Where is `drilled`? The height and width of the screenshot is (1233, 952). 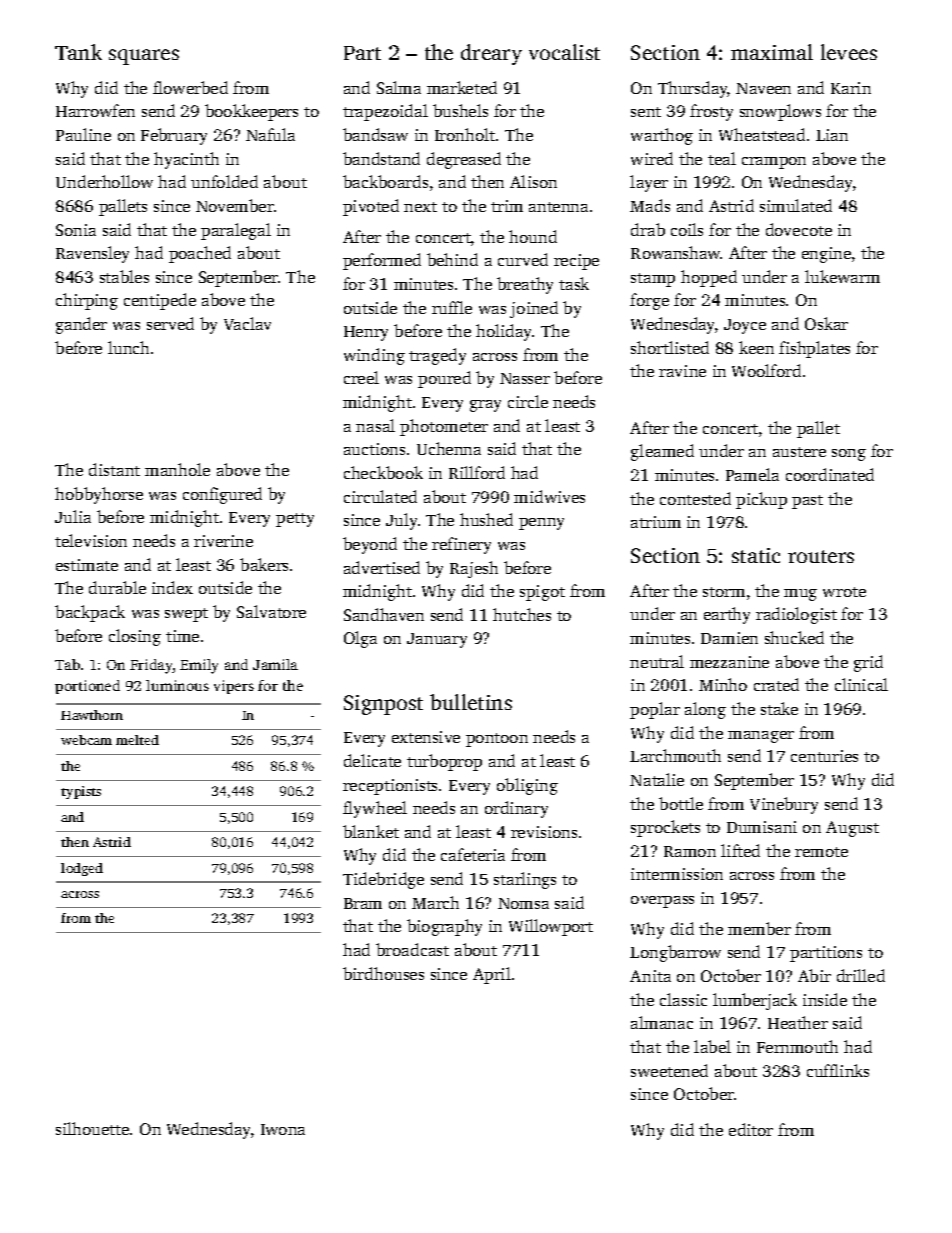
drilled is located at coordinates (861, 975).
